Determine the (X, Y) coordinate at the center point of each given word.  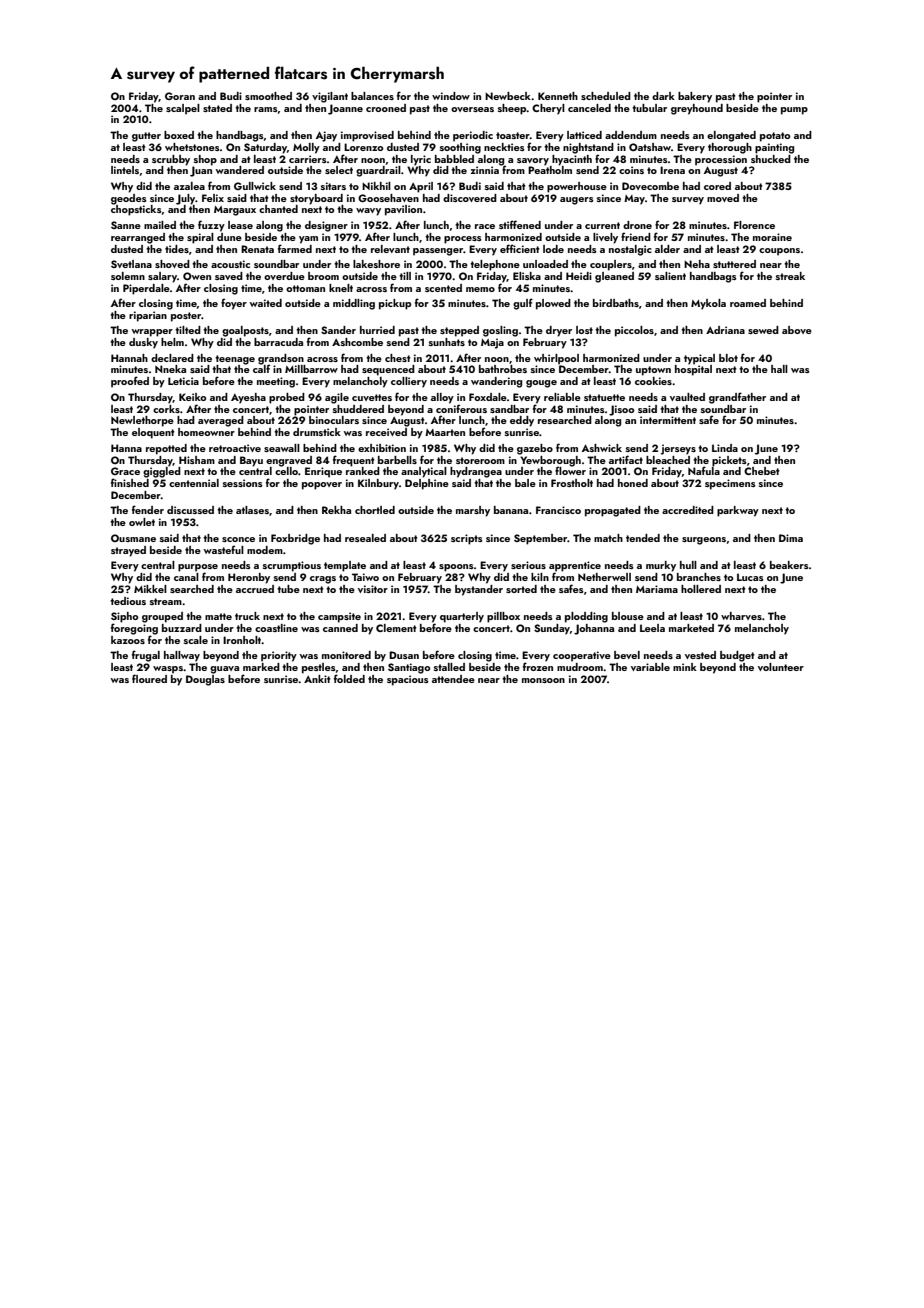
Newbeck (508, 96)
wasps (168, 670)
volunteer (781, 667)
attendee (453, 679)
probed (287, 398)
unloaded (545, 264)
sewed (763, 330)
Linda (725, 448)
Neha (697, 264)
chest (398, 358)
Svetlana (131, 264)
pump (794, 111)
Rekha (336, 510)
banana (511, 510)
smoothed (268, 96)
